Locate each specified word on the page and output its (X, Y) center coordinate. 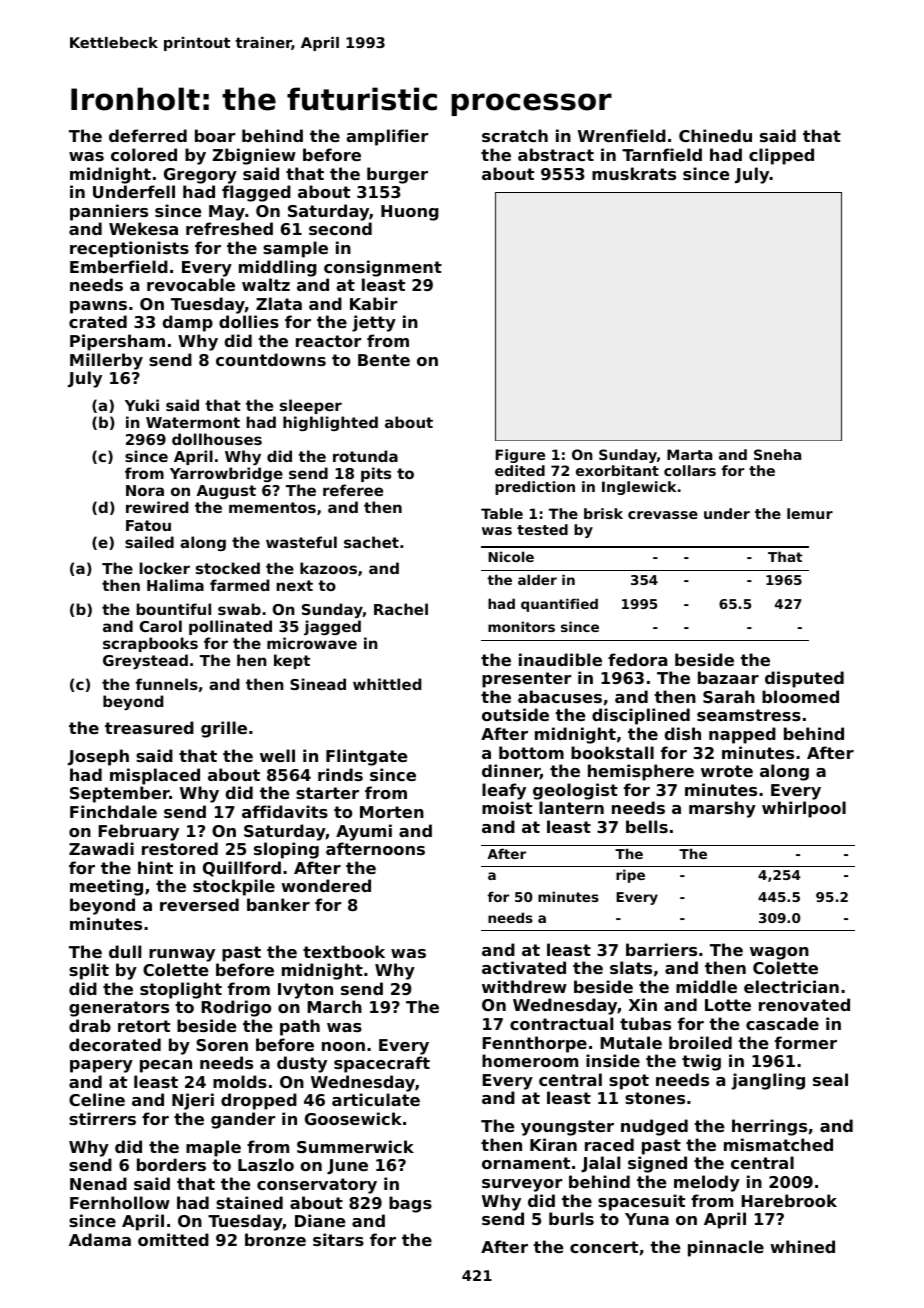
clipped (781, 156)
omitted (173, 1239)
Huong (410, 213)
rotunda (365, 456)
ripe (630, 876)
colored (144, 154)
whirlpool (804, 809)
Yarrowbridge (226, 474)
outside (515, 714)
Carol (161, 626)
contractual (561, 1023)
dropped (259, 1101)
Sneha (777, 454)
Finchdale (113, 811)
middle (706, 986)
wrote (727, 771)
